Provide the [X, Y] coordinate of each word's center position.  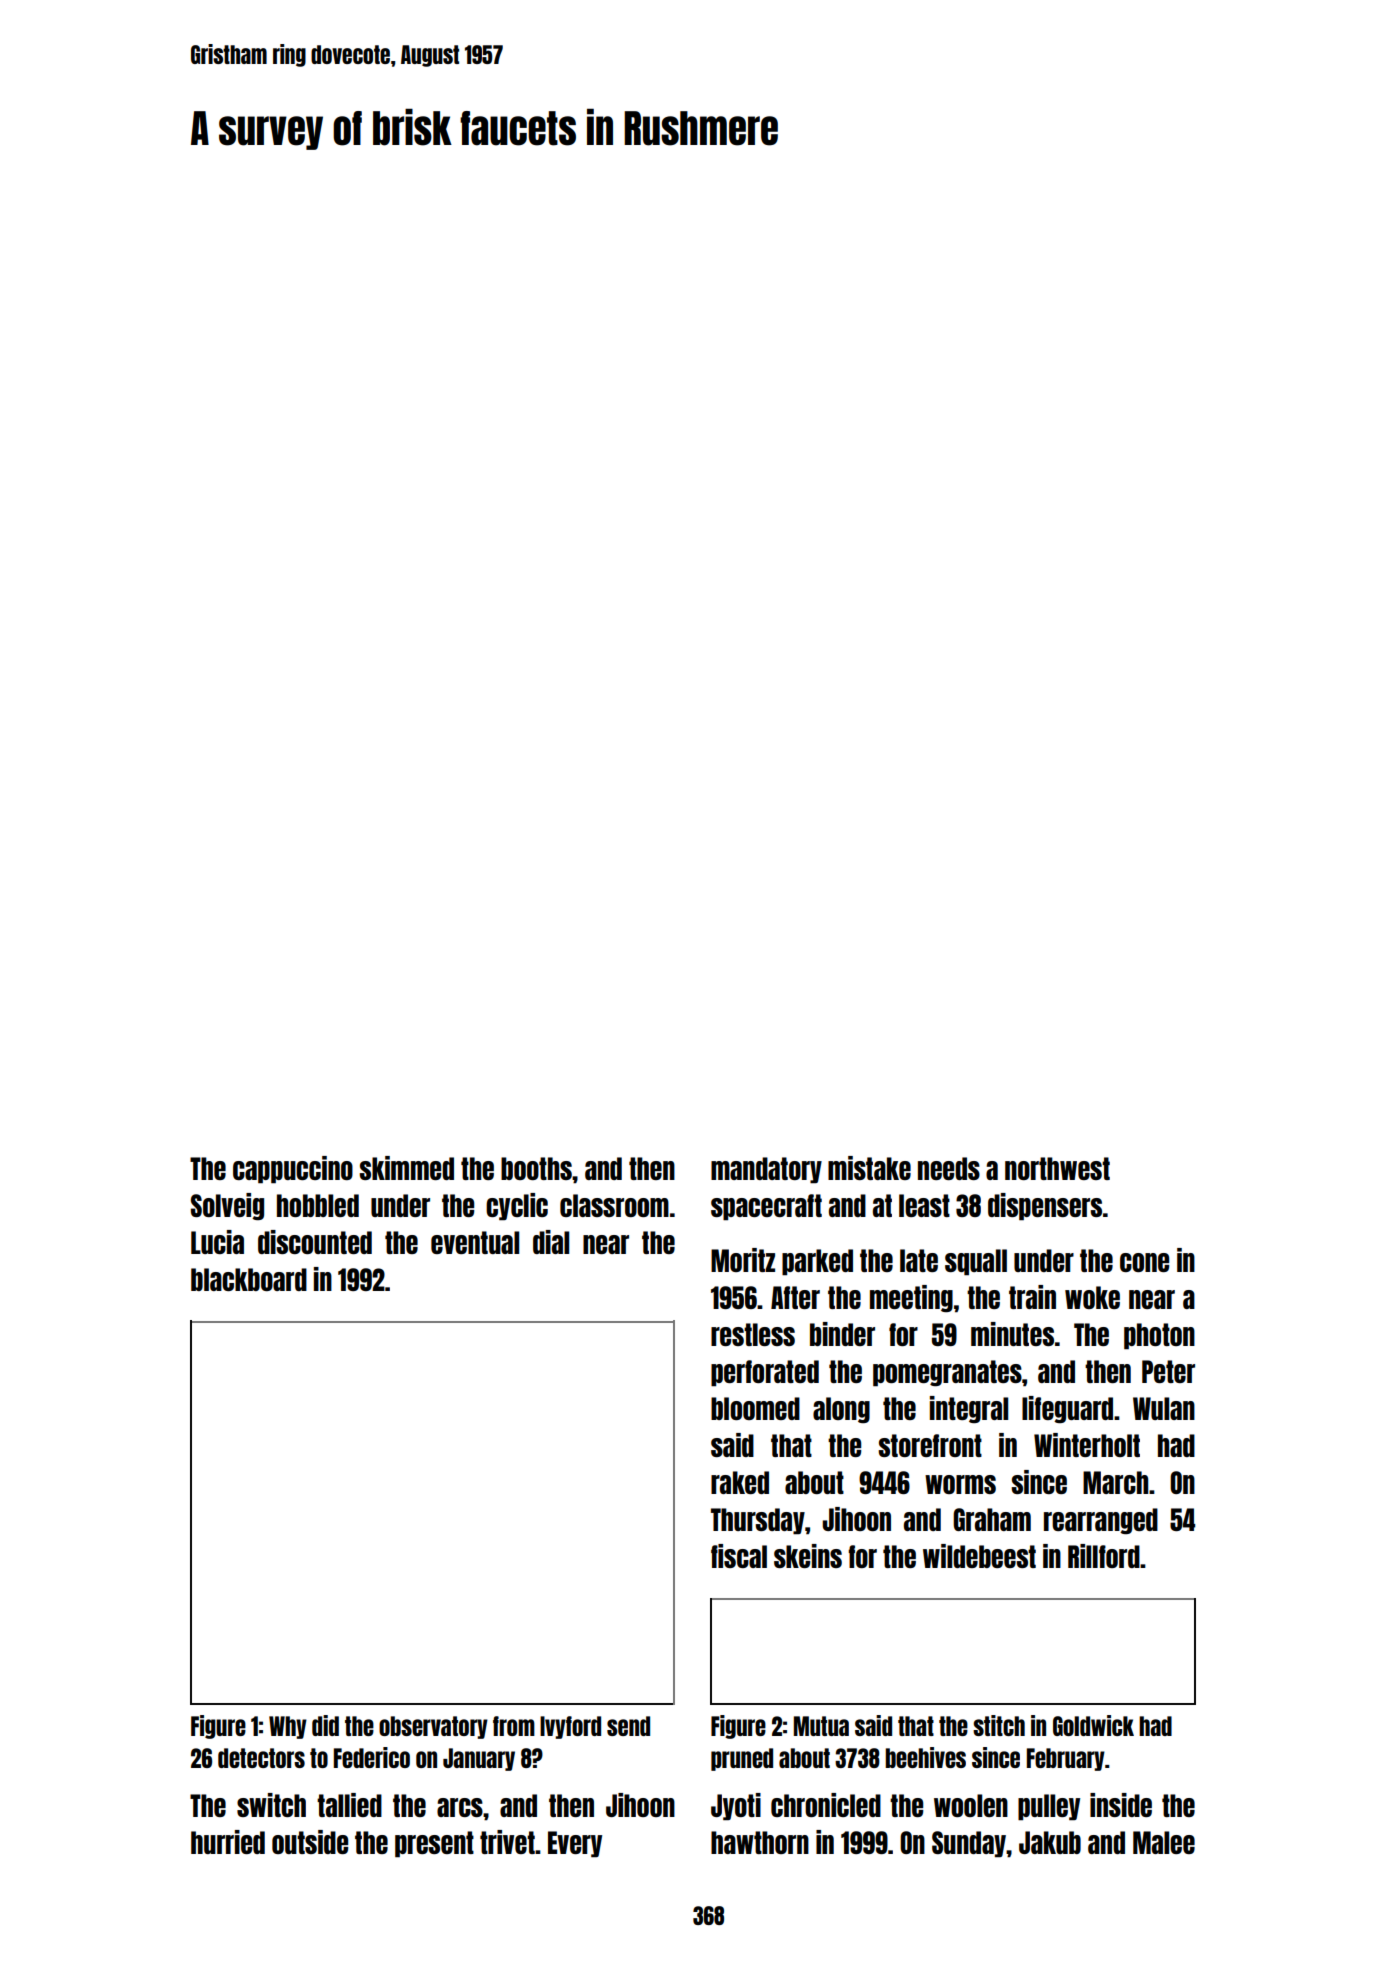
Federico [372, 1757]
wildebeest [979, 1556]
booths [536, 1168]
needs [949, 1168]
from [514, 1726]
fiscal [739, 1556]
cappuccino [293, 1170]
